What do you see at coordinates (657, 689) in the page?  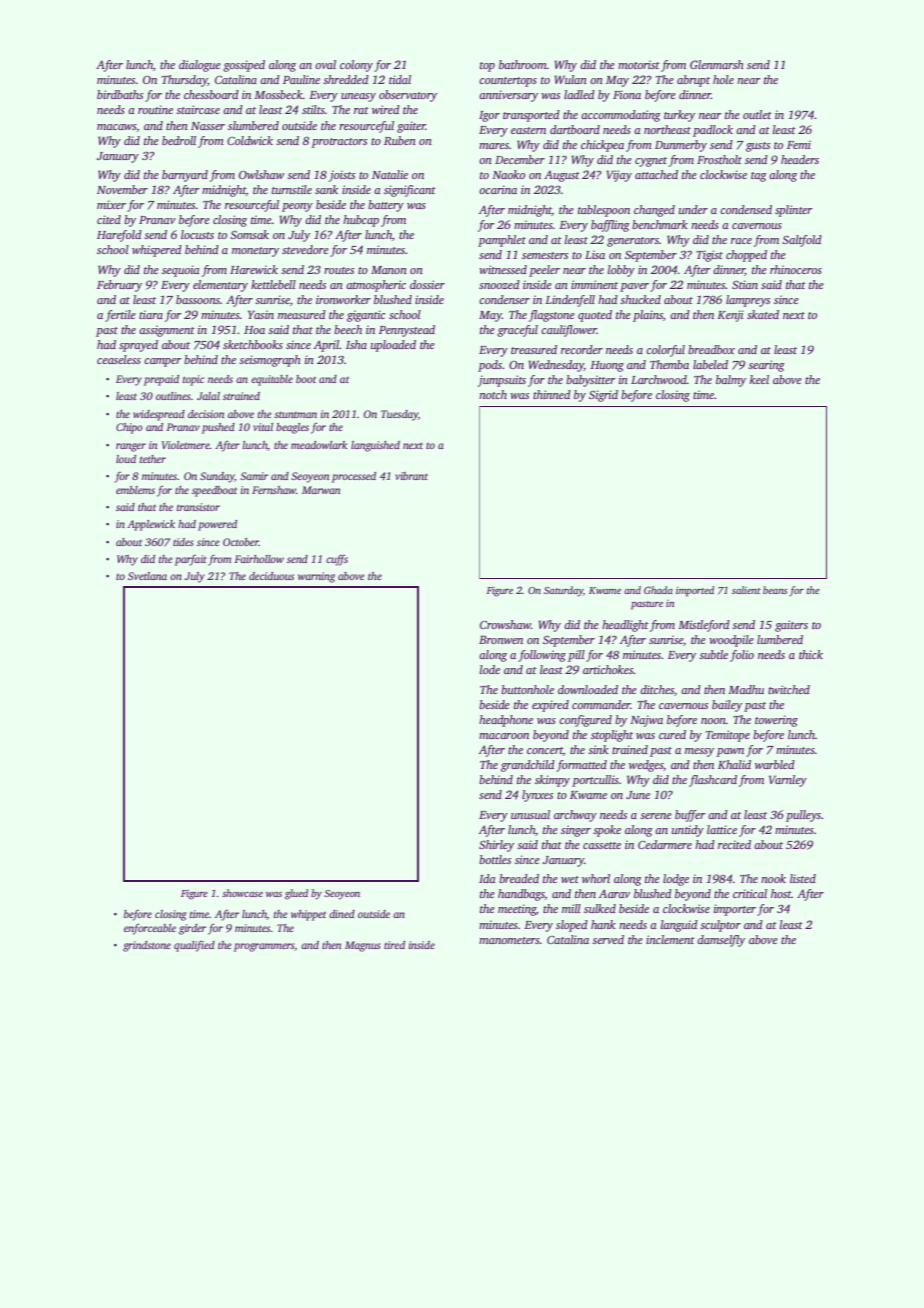 I see `ditches` at bounding box center [657, 689].
